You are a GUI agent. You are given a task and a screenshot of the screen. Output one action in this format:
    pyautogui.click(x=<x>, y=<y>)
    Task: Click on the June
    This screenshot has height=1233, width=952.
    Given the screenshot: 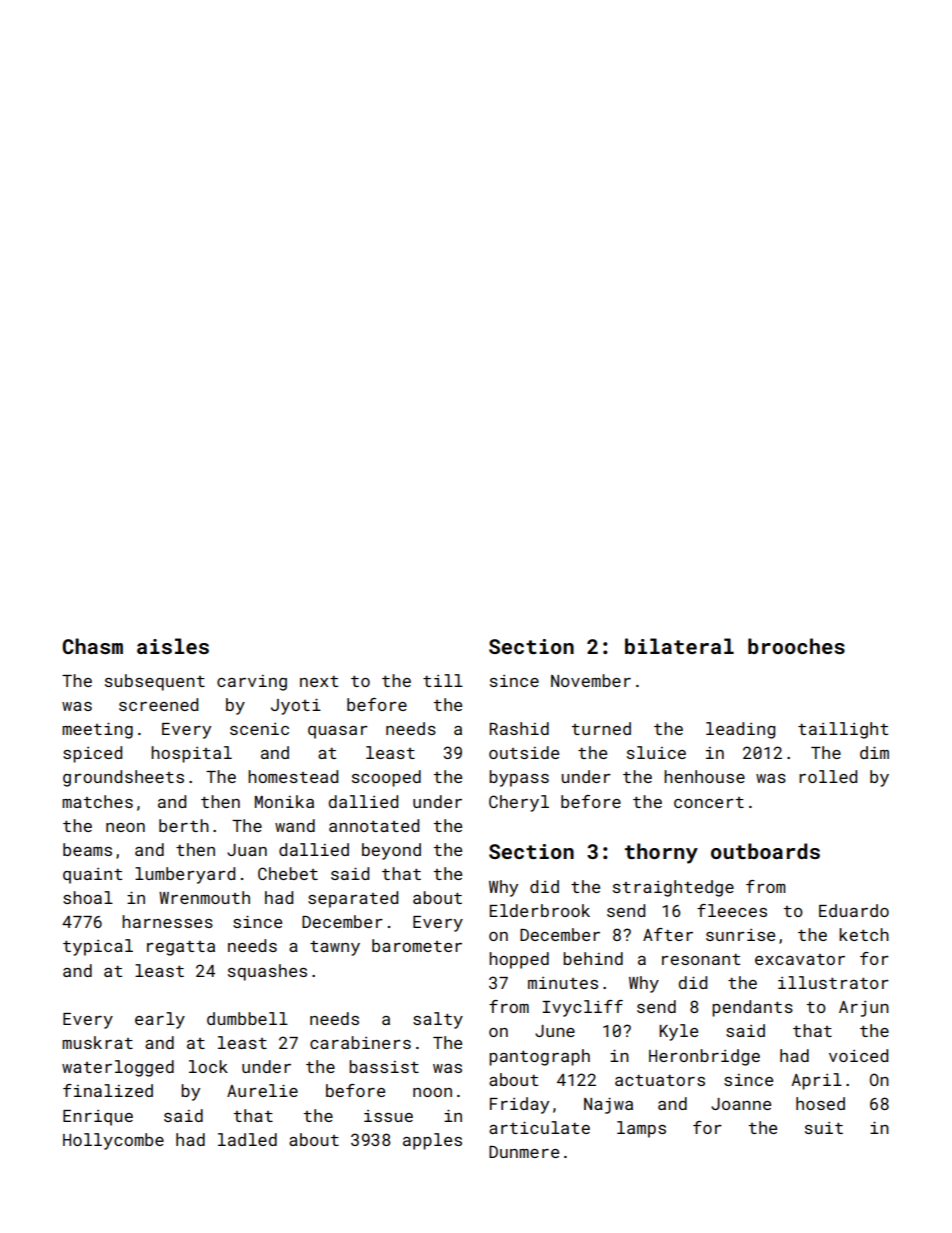 What is the action you would take?
    pyautogui.click(x=555, y=1031)
